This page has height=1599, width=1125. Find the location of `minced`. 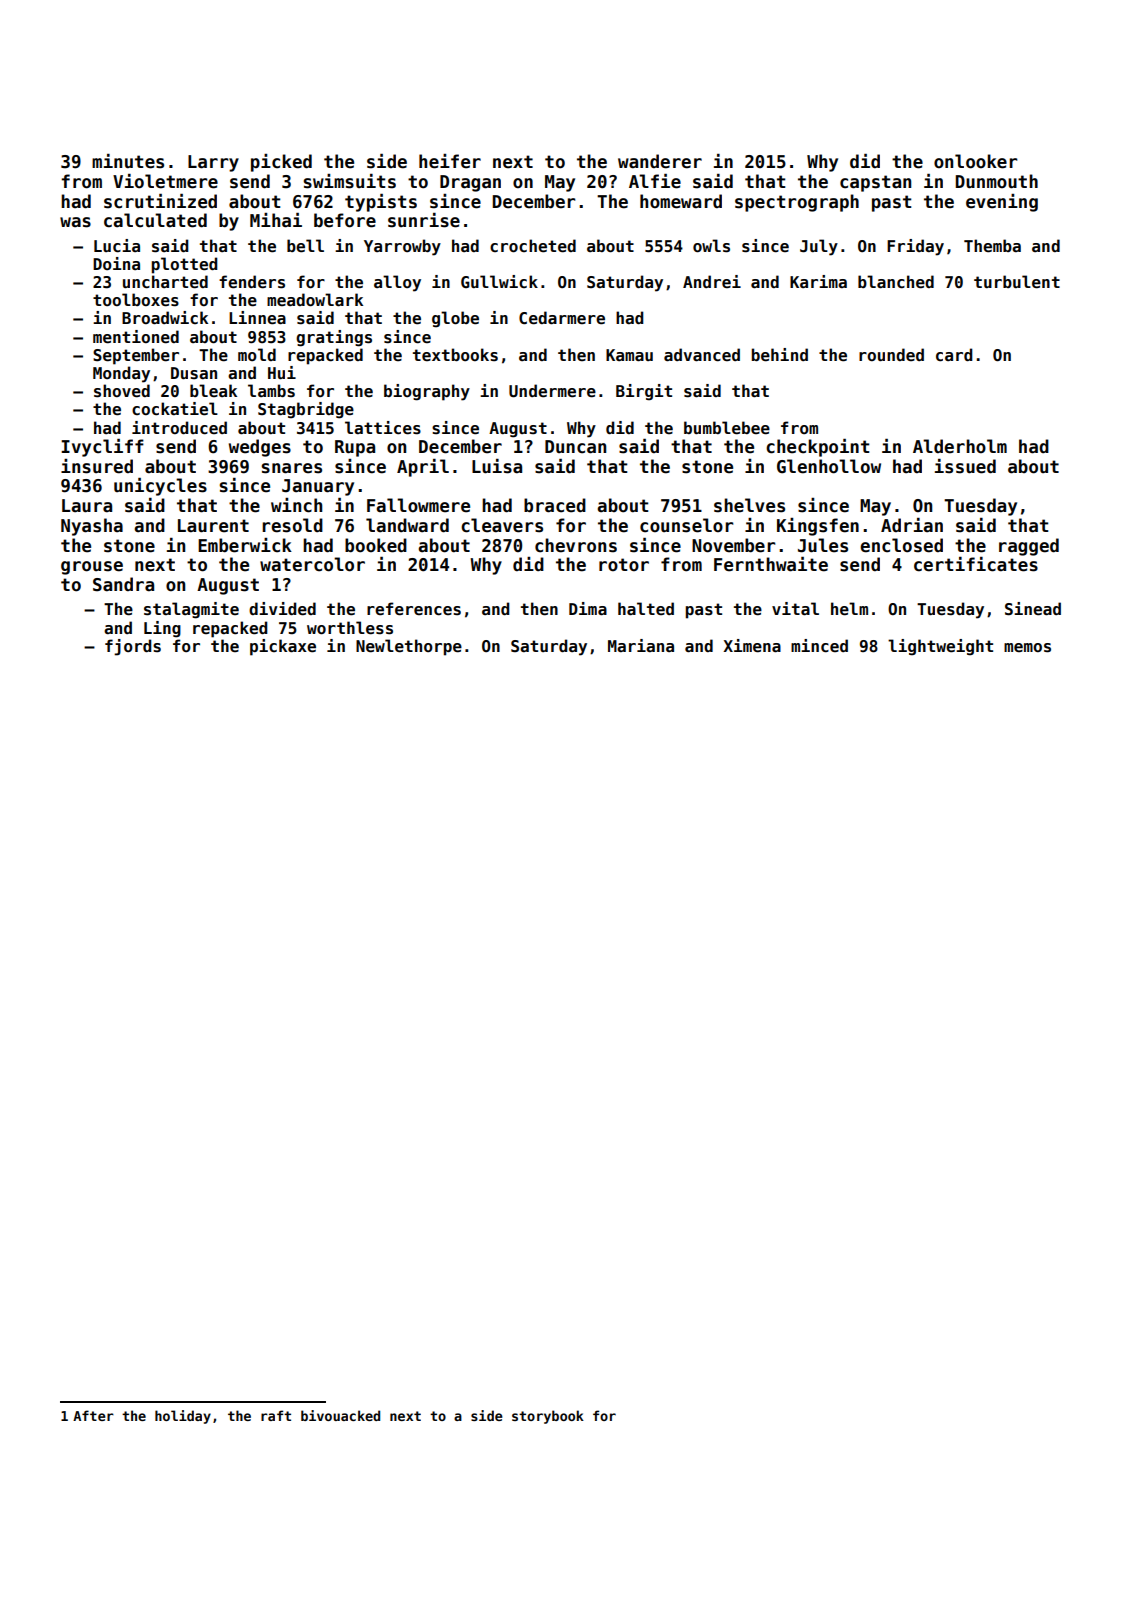

minced is located at coordinates (819, 646).
